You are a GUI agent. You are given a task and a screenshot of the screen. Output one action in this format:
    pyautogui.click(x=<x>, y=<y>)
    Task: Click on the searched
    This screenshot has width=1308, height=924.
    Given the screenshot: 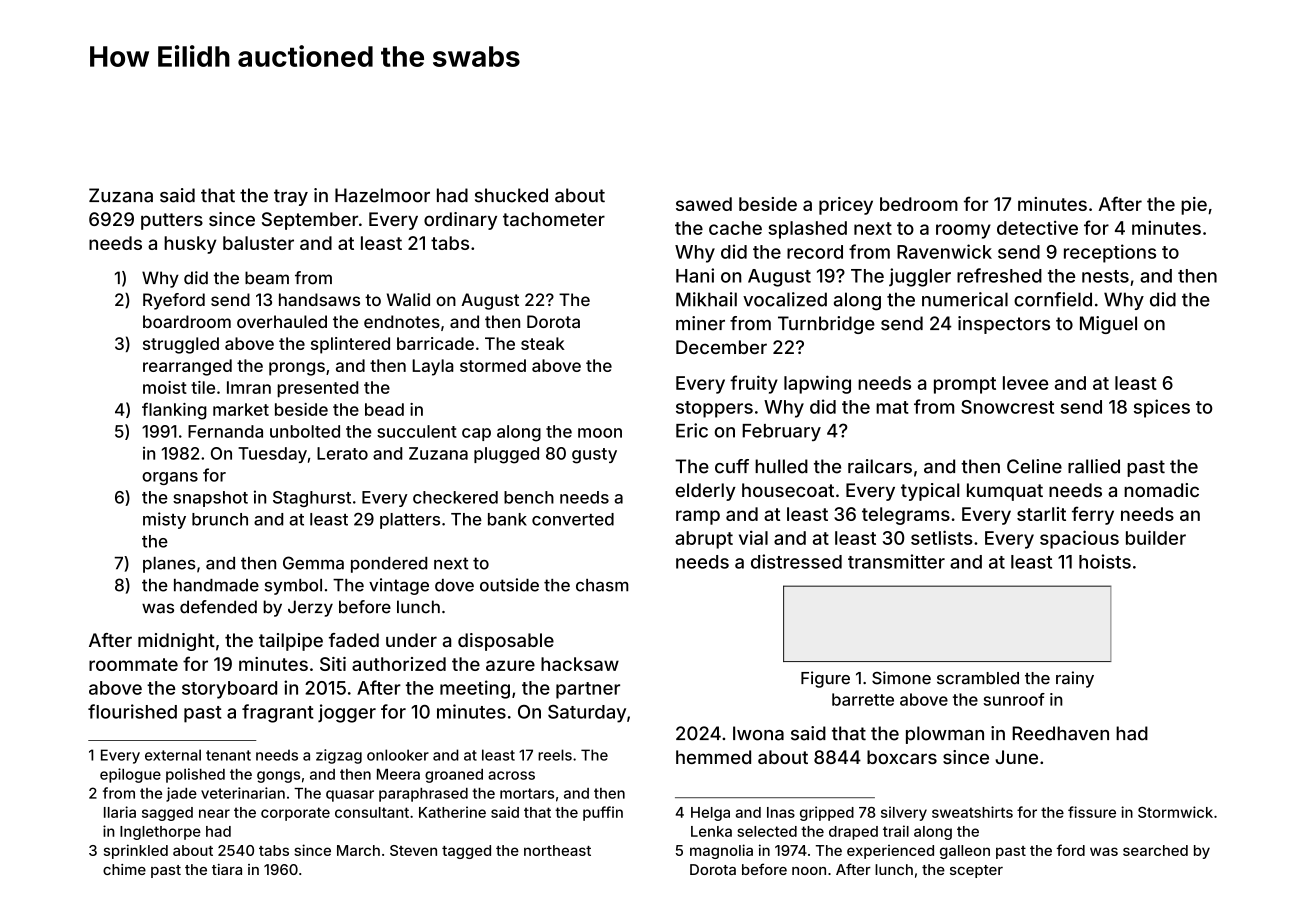 What is the action you would take?
    pyautogui.click(x=1155, y=850)
